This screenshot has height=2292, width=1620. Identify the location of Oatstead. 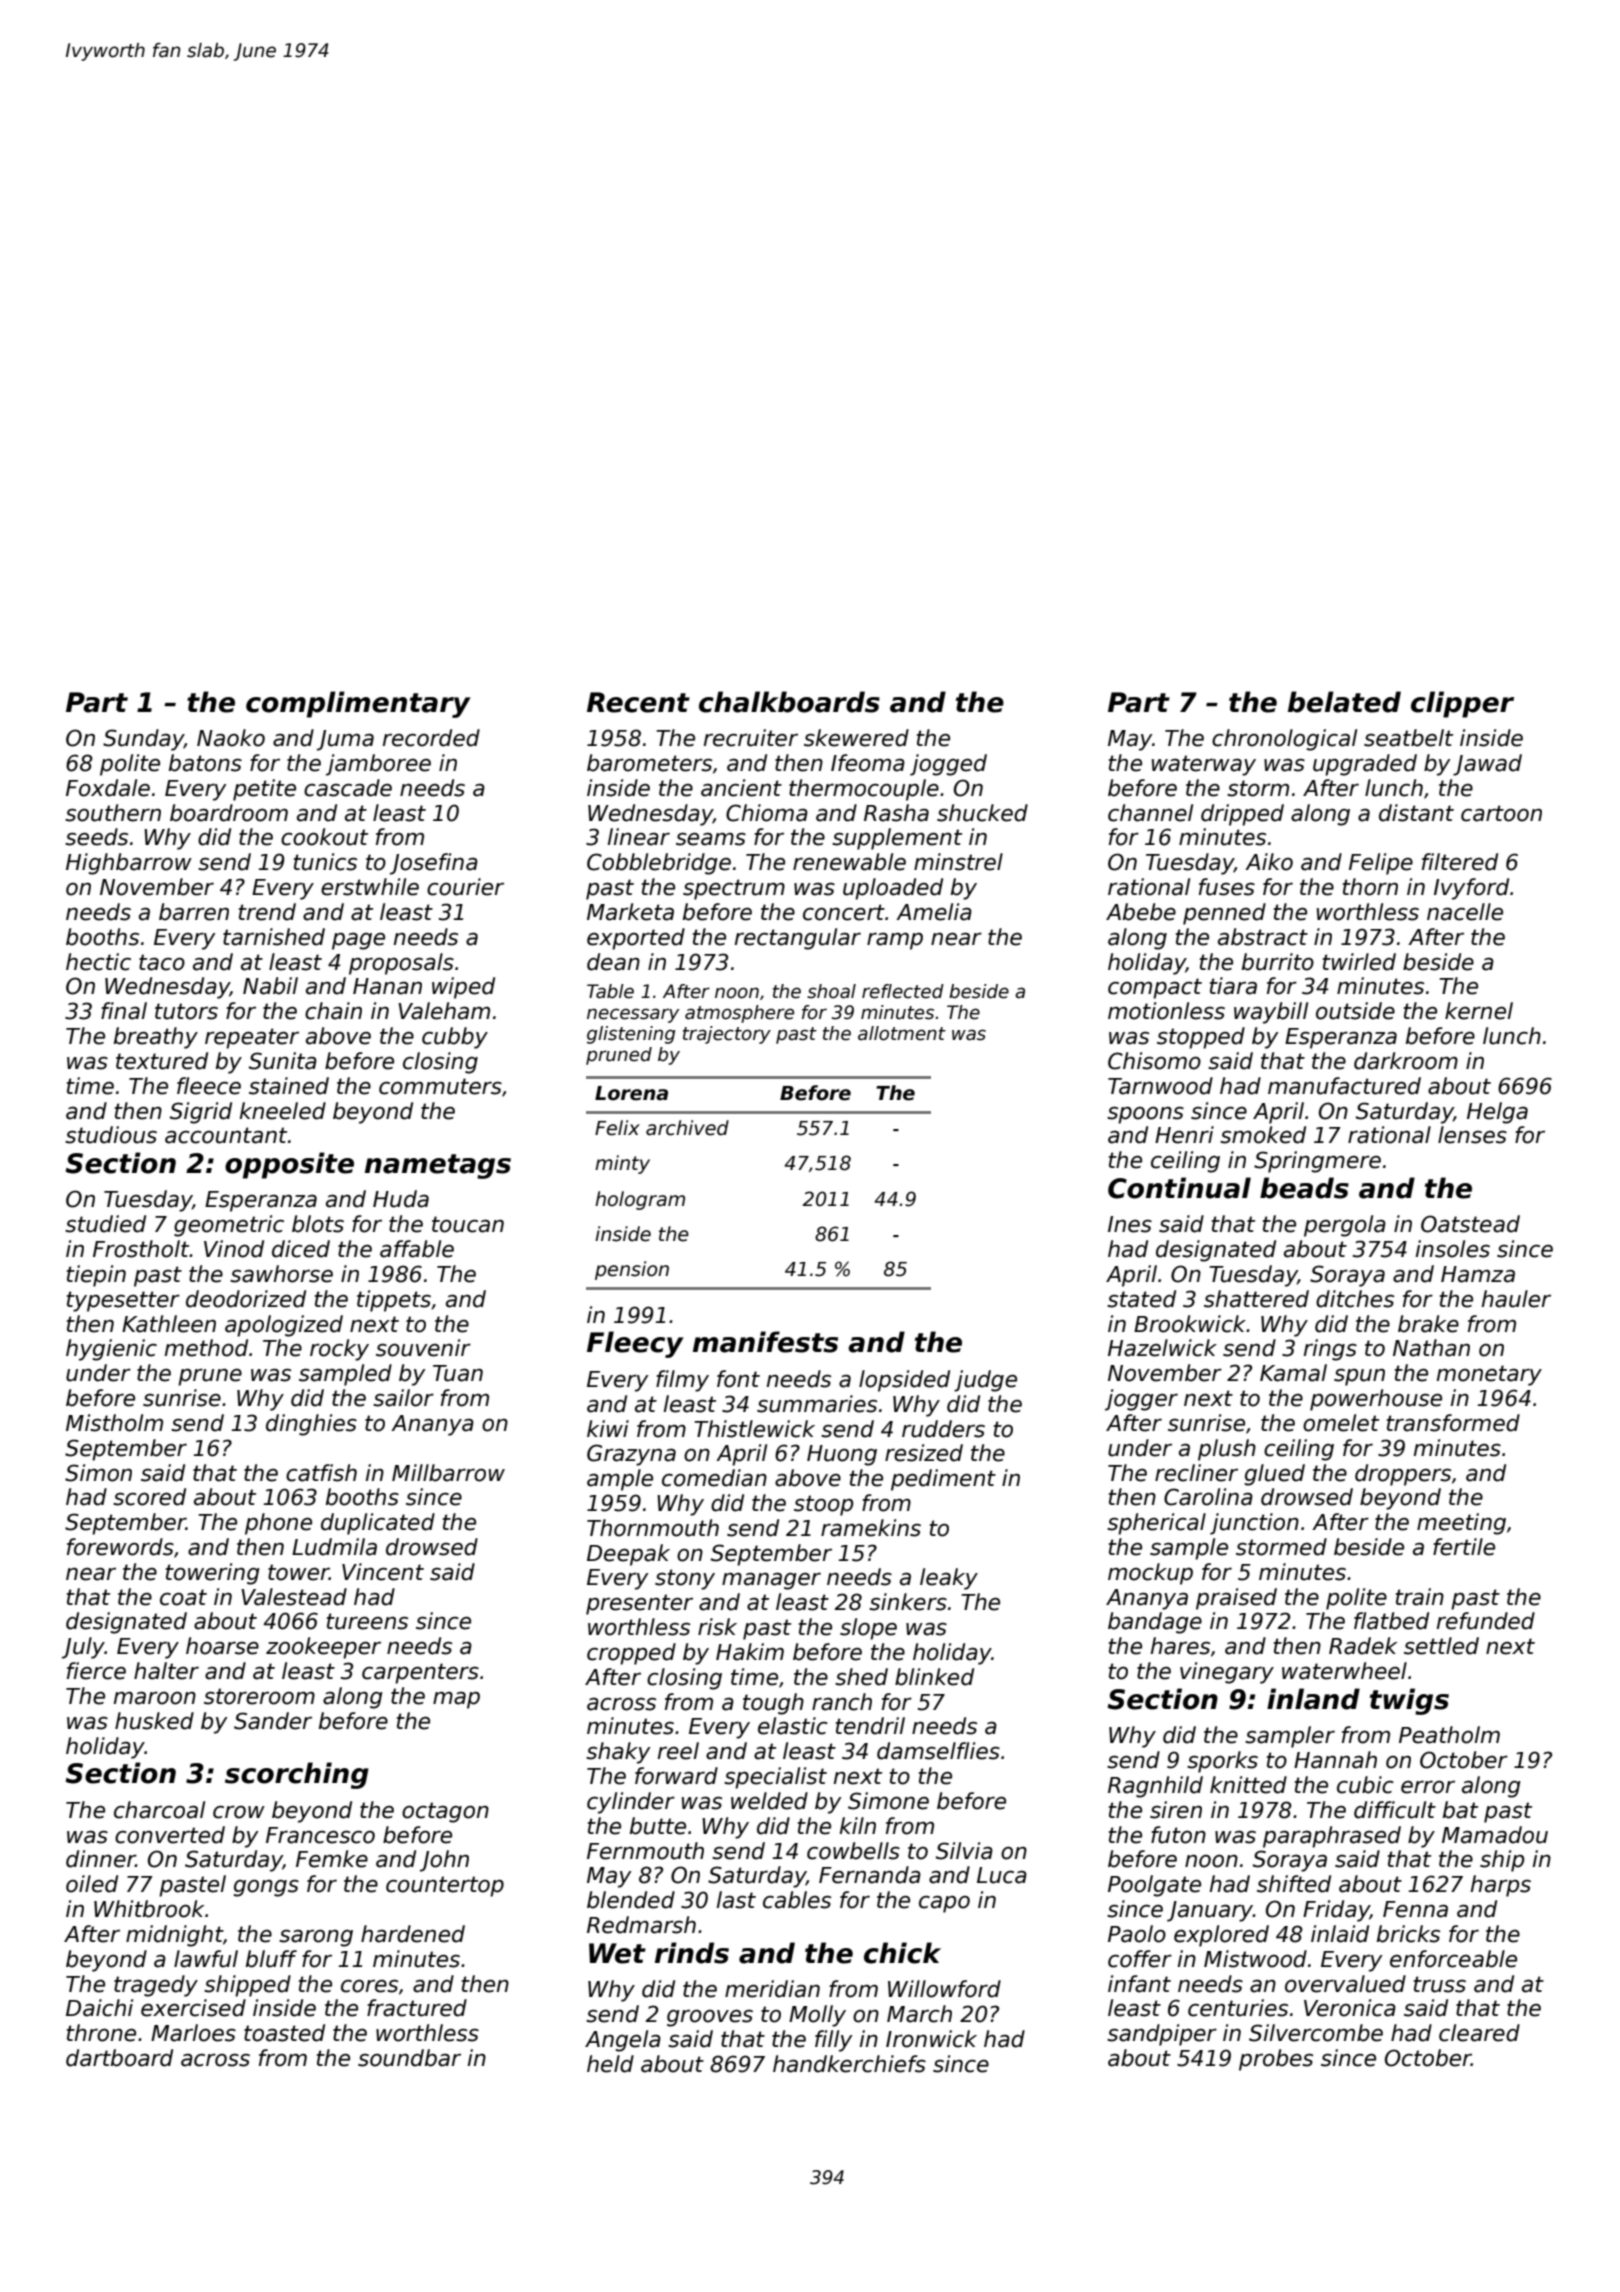
(1470, 1224).
